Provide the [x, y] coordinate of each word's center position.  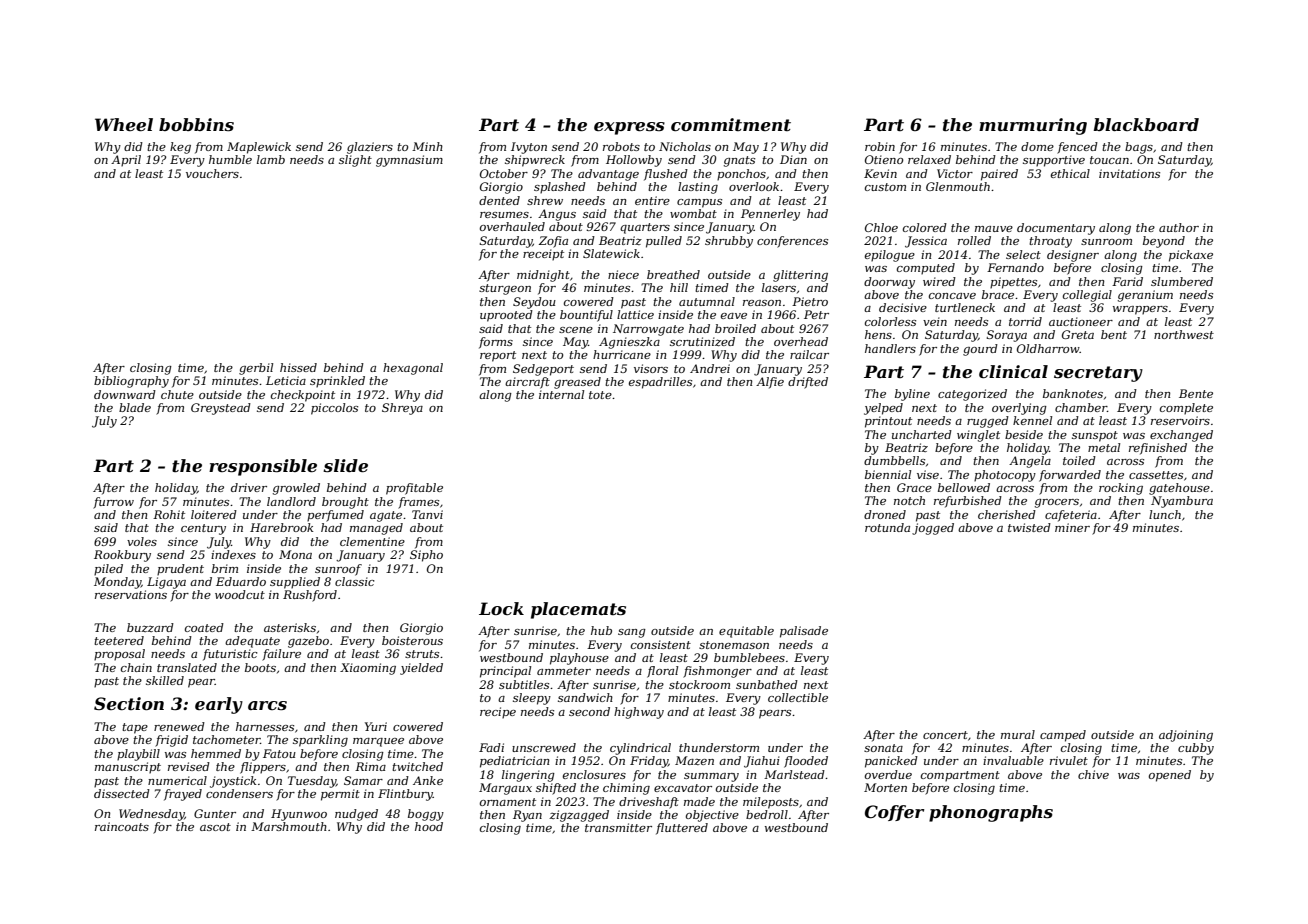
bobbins [196, 124]
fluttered [682, 829]
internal [561, 394]
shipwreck [535, 161]
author [1179, 227]
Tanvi [427, 514]
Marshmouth [289, 826]
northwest [1184, 334]
